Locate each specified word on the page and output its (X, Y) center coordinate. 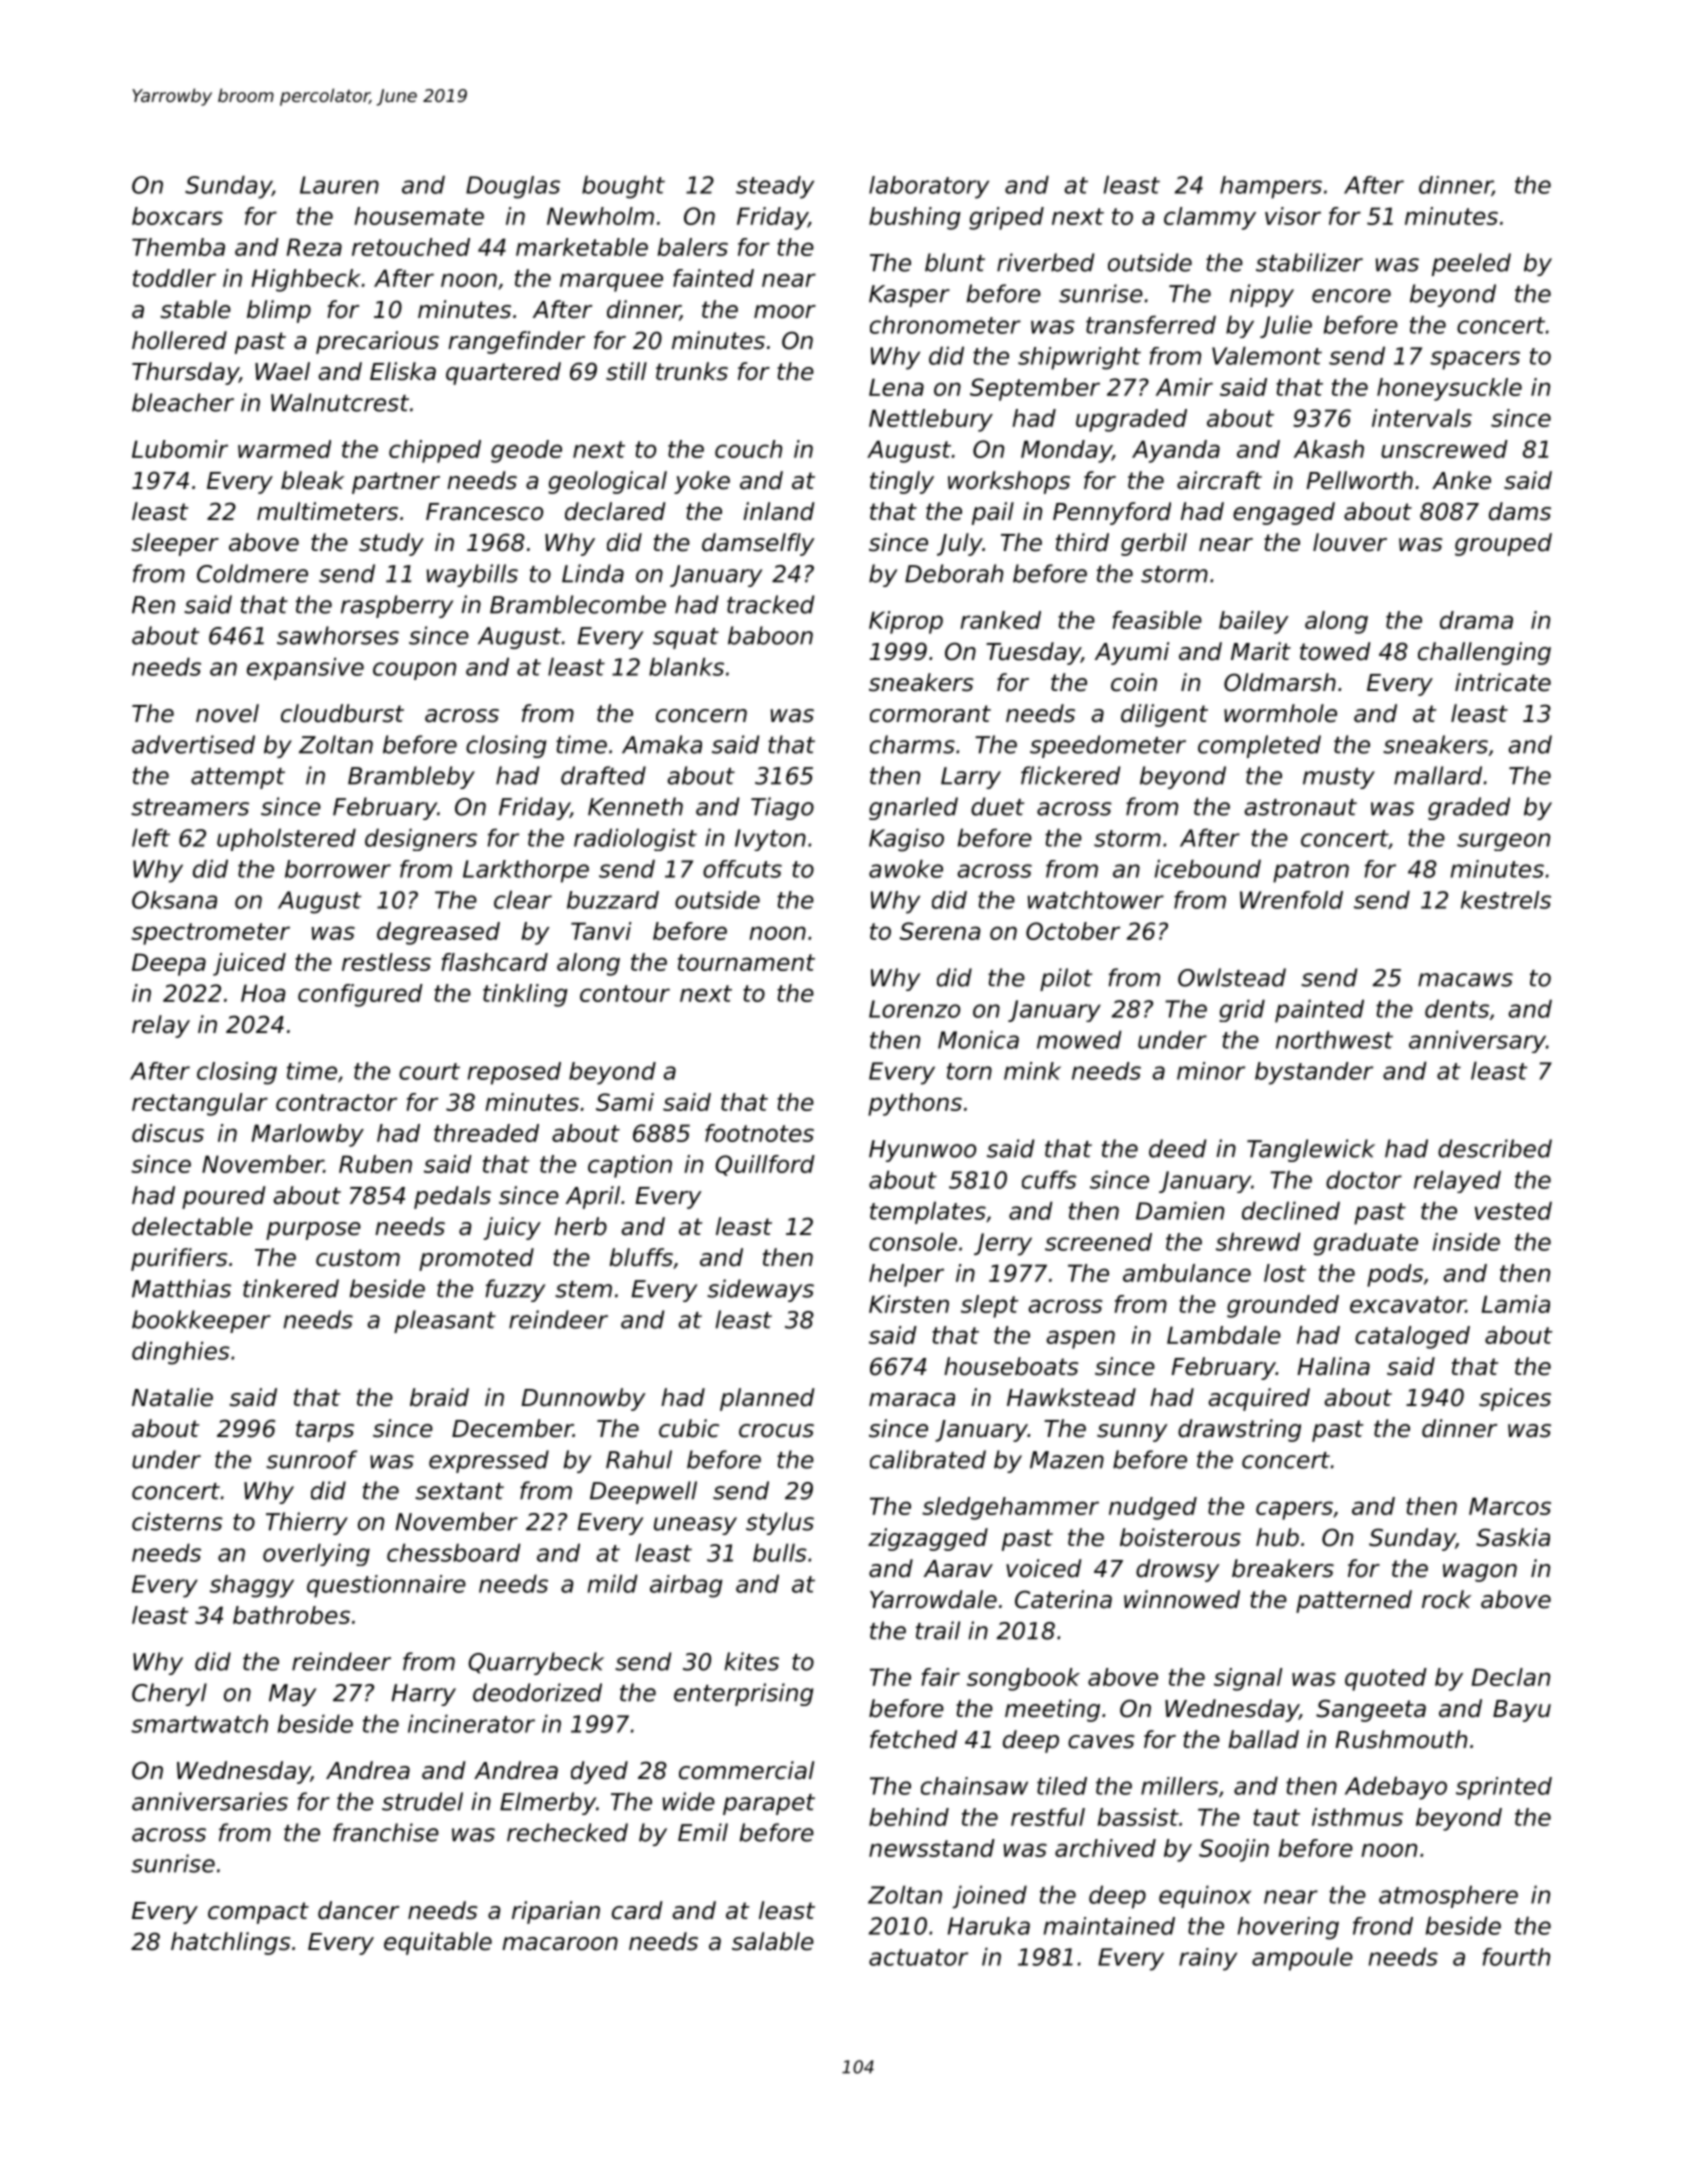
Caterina (1063, 1599)
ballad (1263, 1739)
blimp (279, 311)
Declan (1511, 1677)
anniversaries (210, 1801)
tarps (325, 1431)
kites (751, 1661)
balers (692, 247)
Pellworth (1359, 480)
